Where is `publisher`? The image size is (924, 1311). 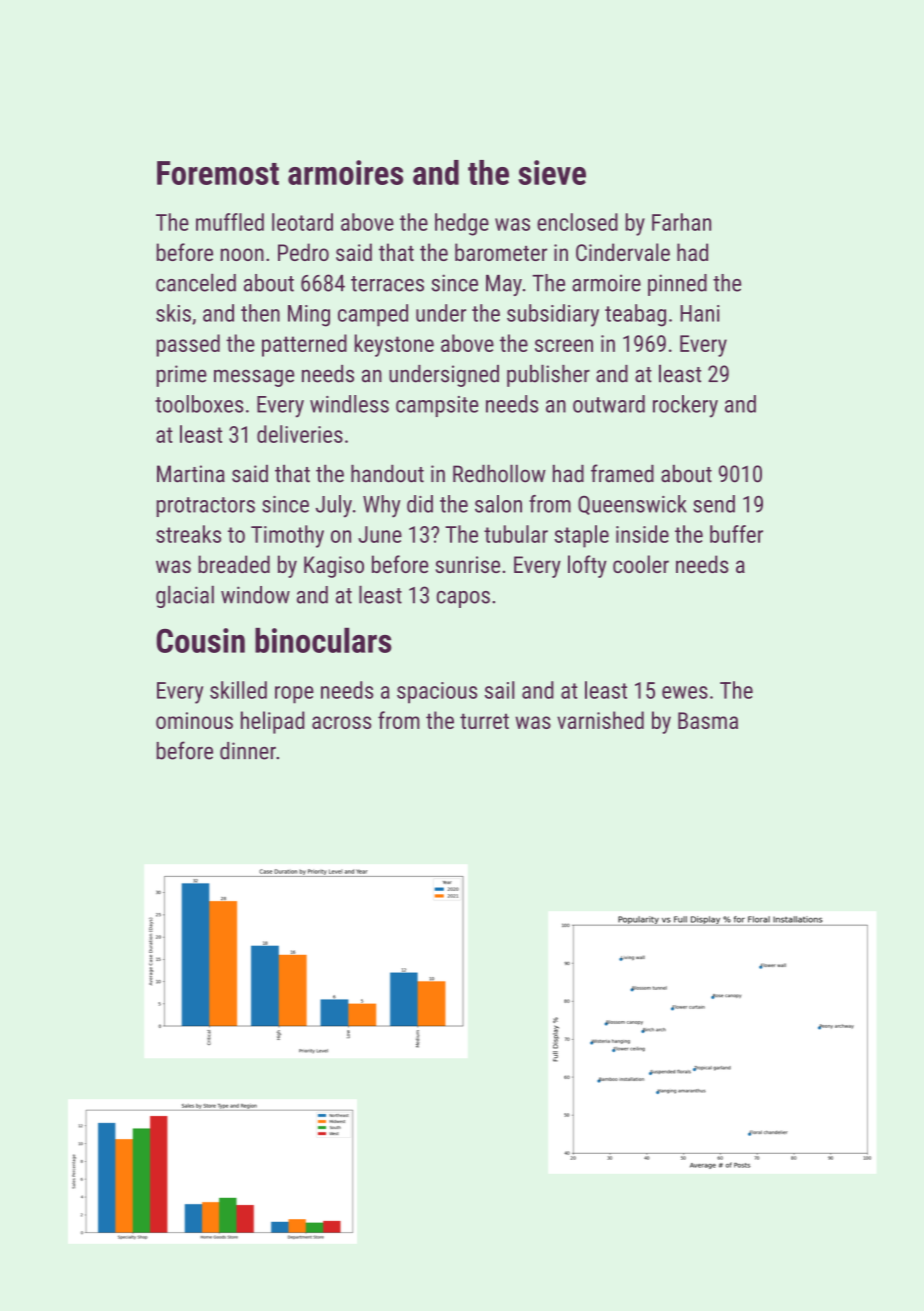 publisher is located at coordinates (548, 376).
